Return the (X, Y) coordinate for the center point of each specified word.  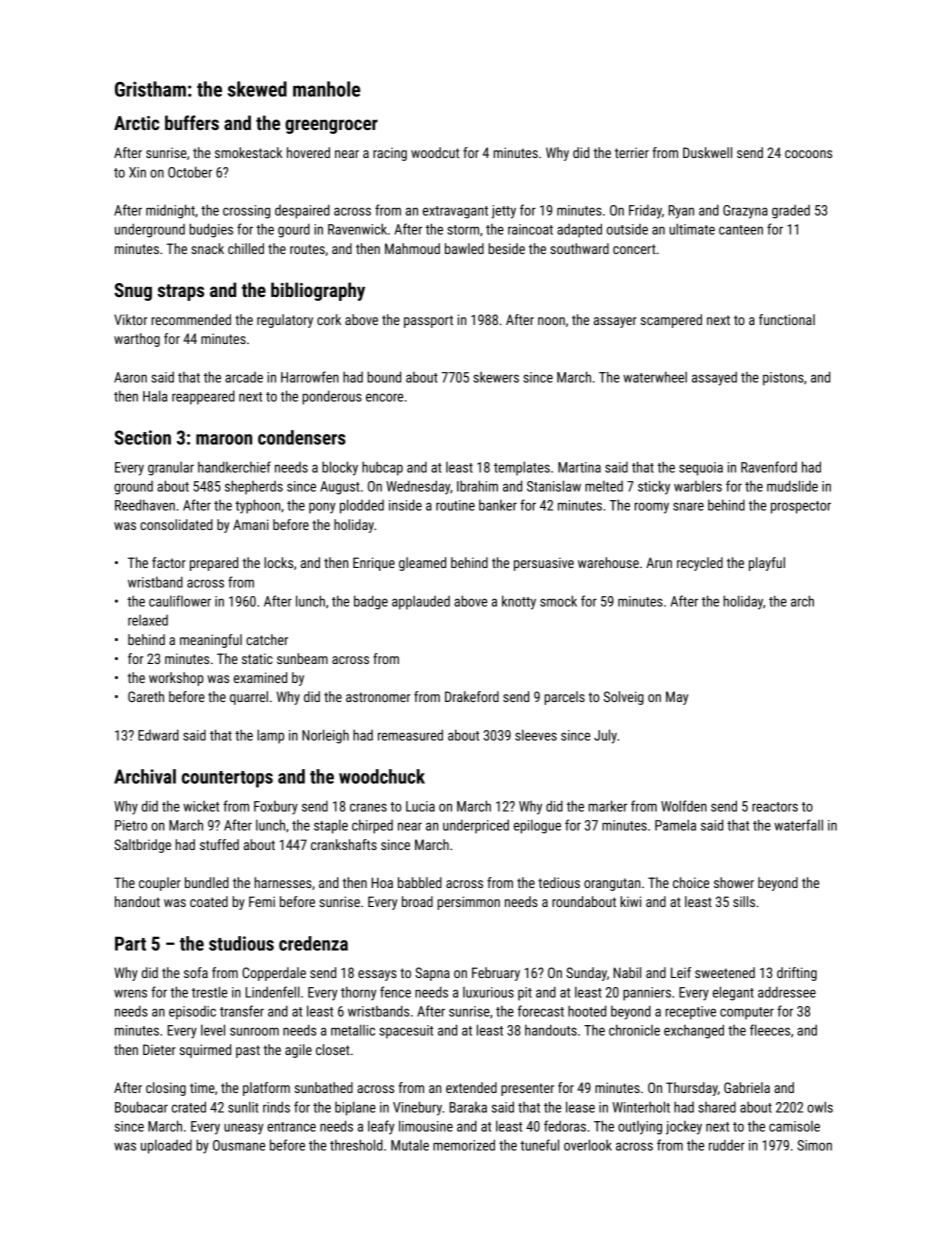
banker (498, 505)
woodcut (435, 152)
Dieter (159, 1049)
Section (143, 437)
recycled (700, 564)
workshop (176, 679)
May (677, 698)
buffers (192, 122)
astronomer (378, 697)
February (496, 974)
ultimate (692, 229)
